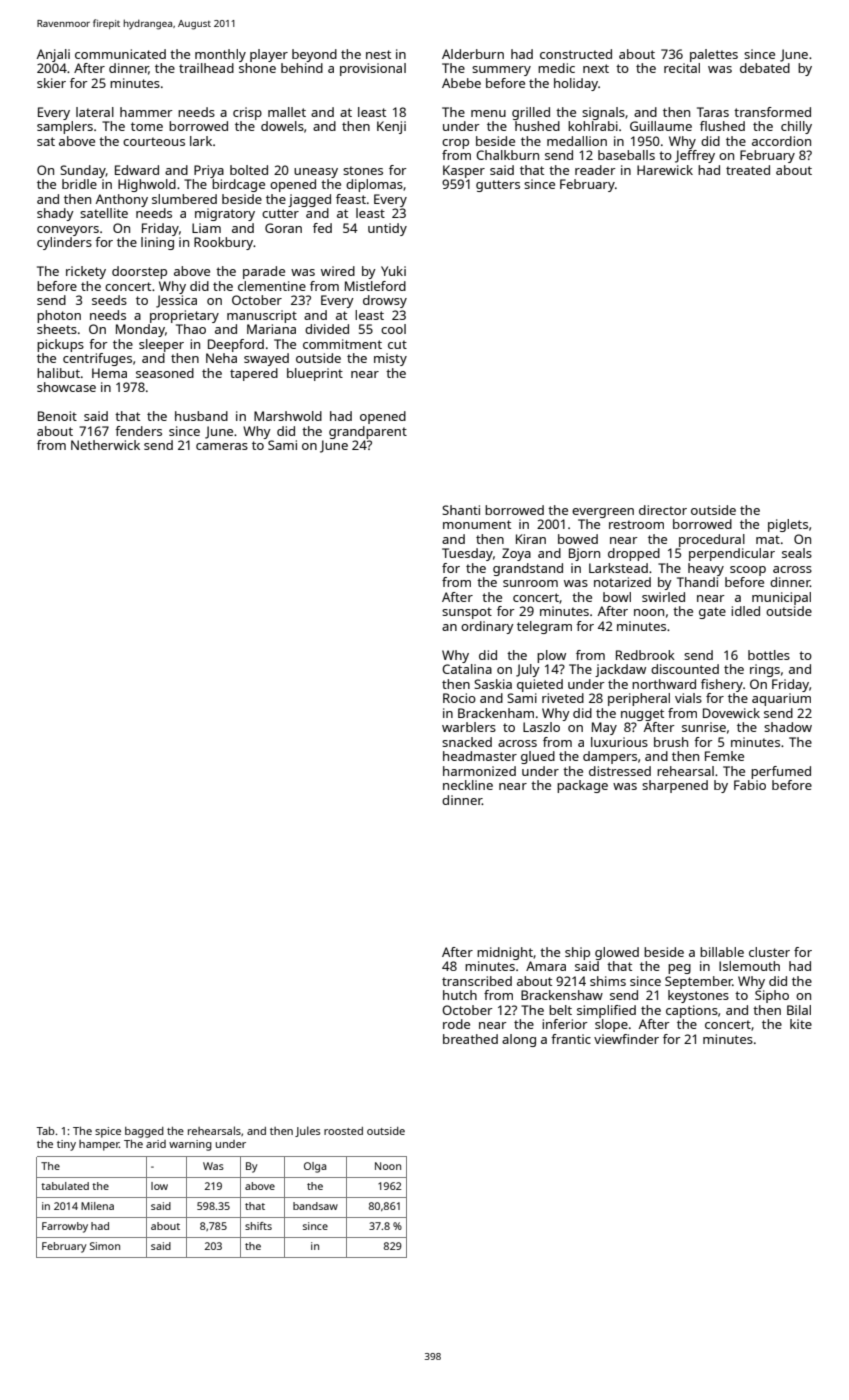  I want to click on shifts, so click(258, 1226).
